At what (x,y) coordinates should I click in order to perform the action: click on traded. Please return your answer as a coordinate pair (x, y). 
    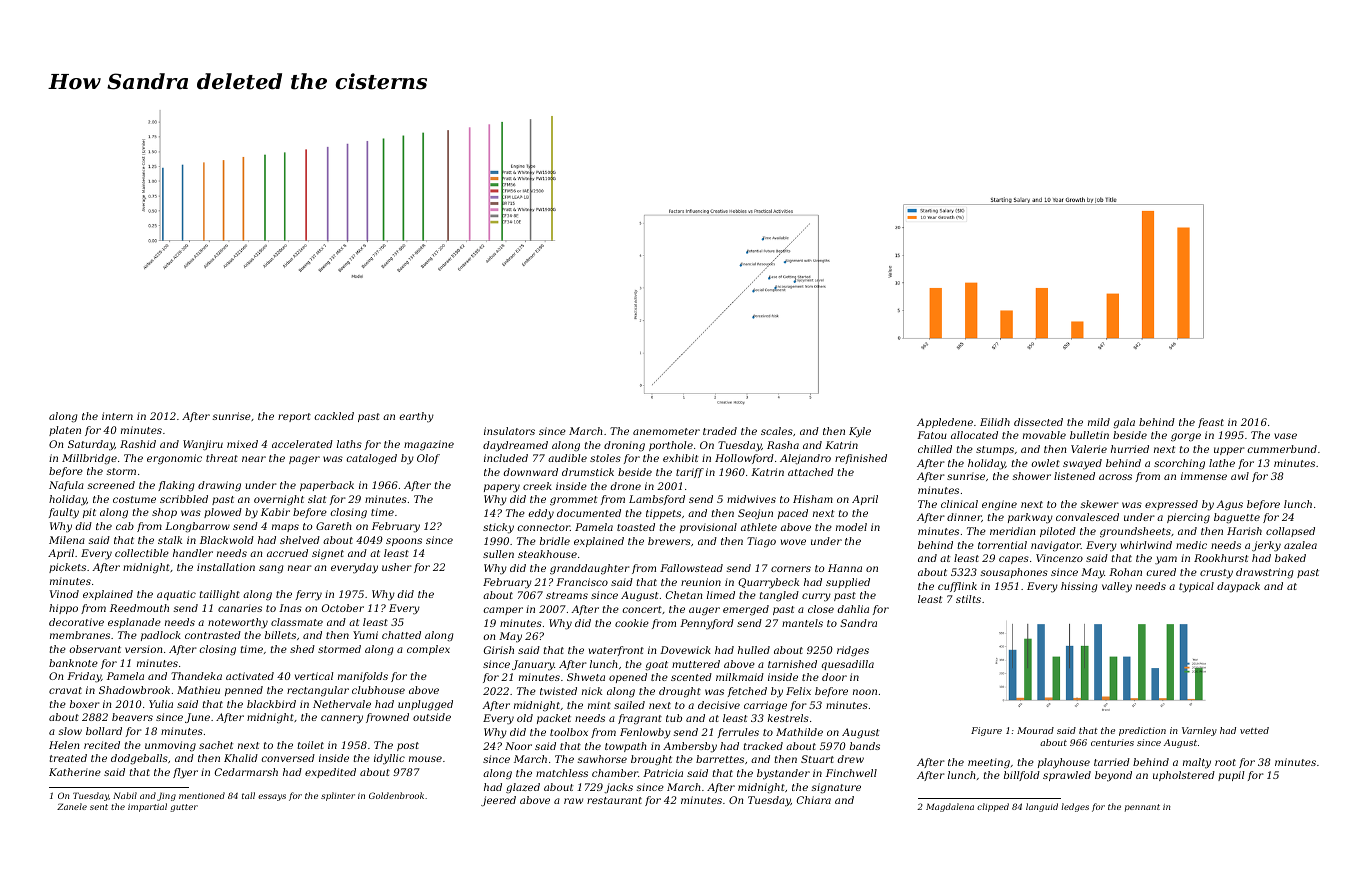
    Looking at the image, I should click on (720, 431).
